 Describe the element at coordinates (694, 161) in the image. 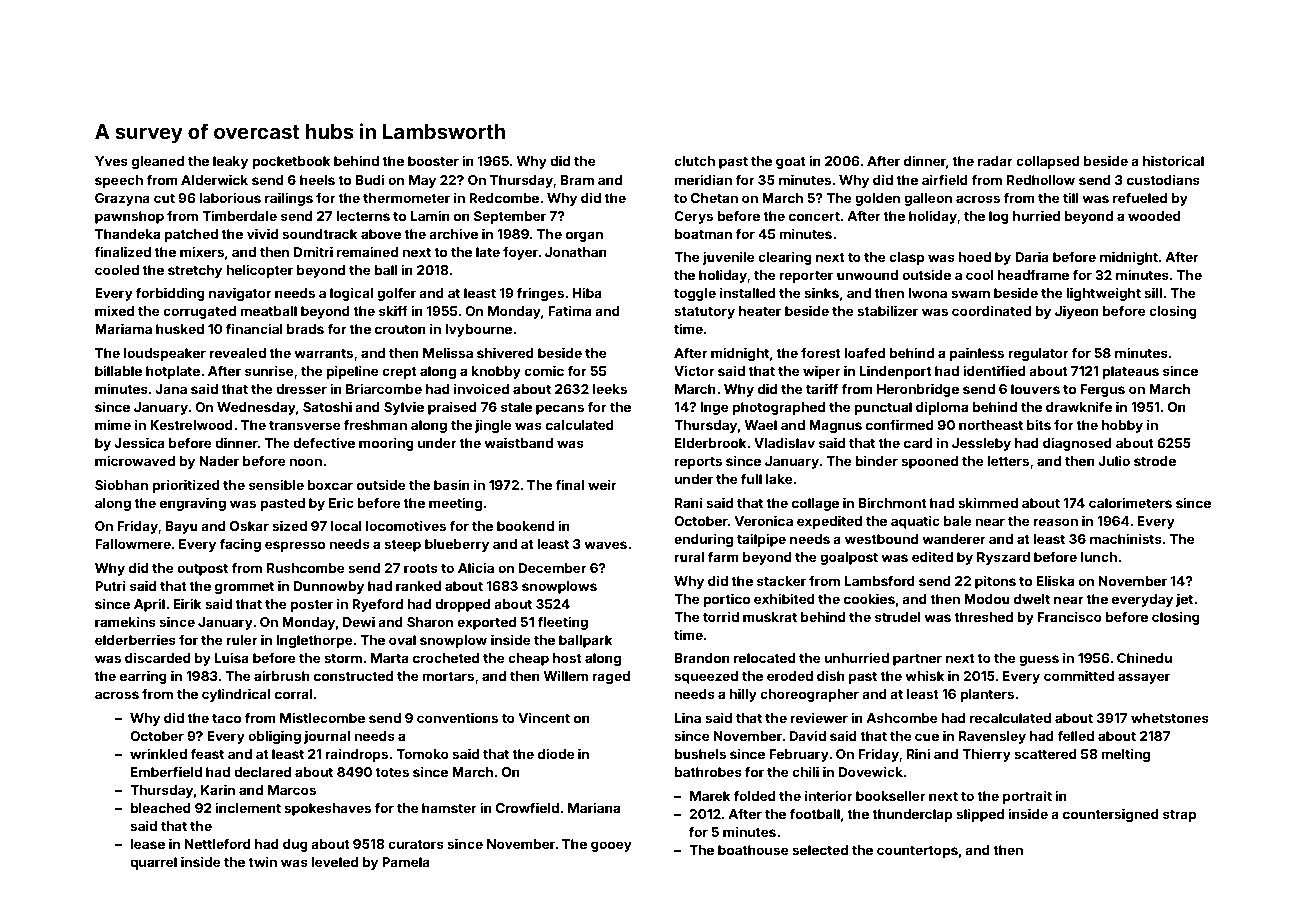

I see `clutch` at that location.
